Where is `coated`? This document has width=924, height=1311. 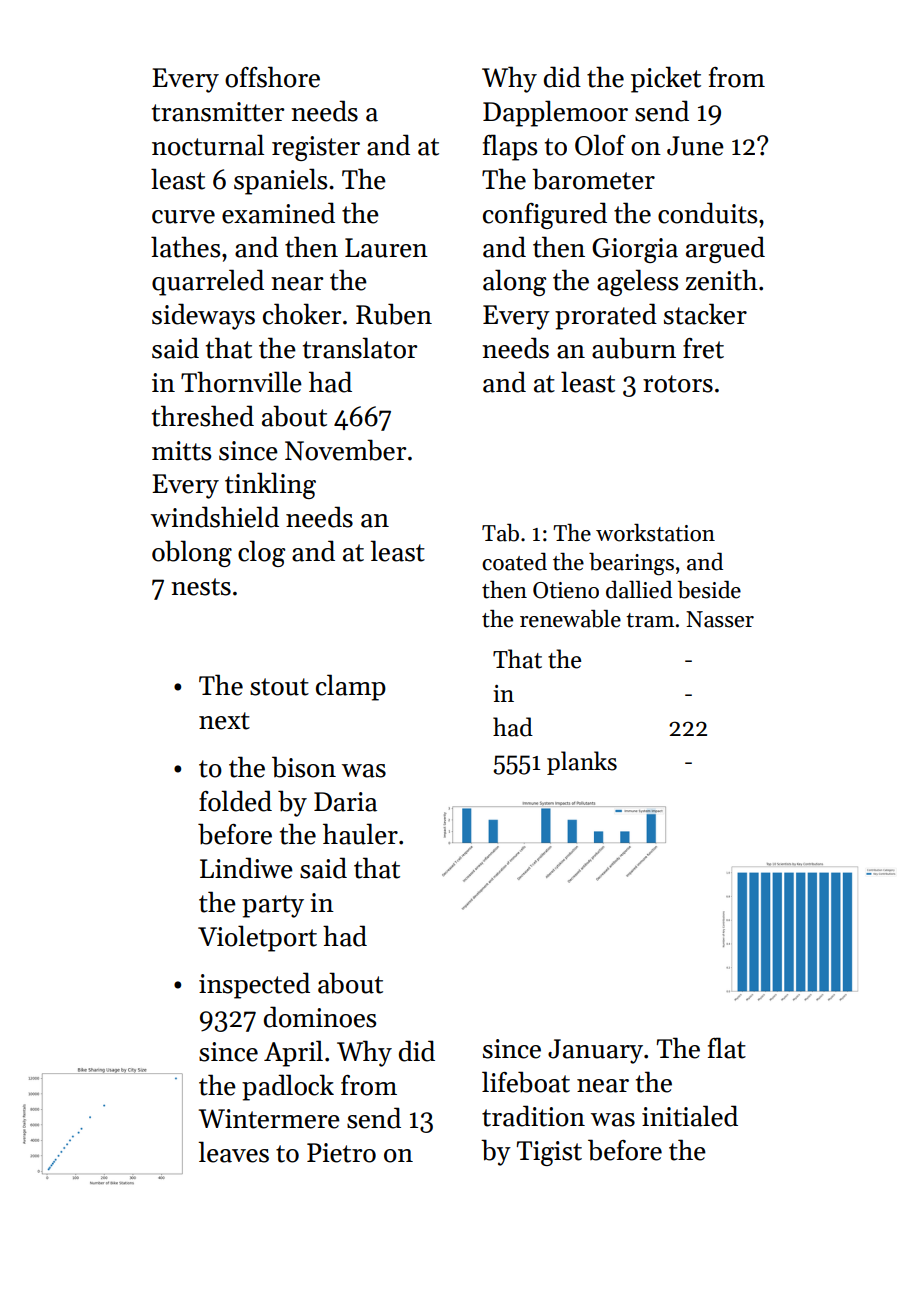
coated is located at coordinates (514, 562).
